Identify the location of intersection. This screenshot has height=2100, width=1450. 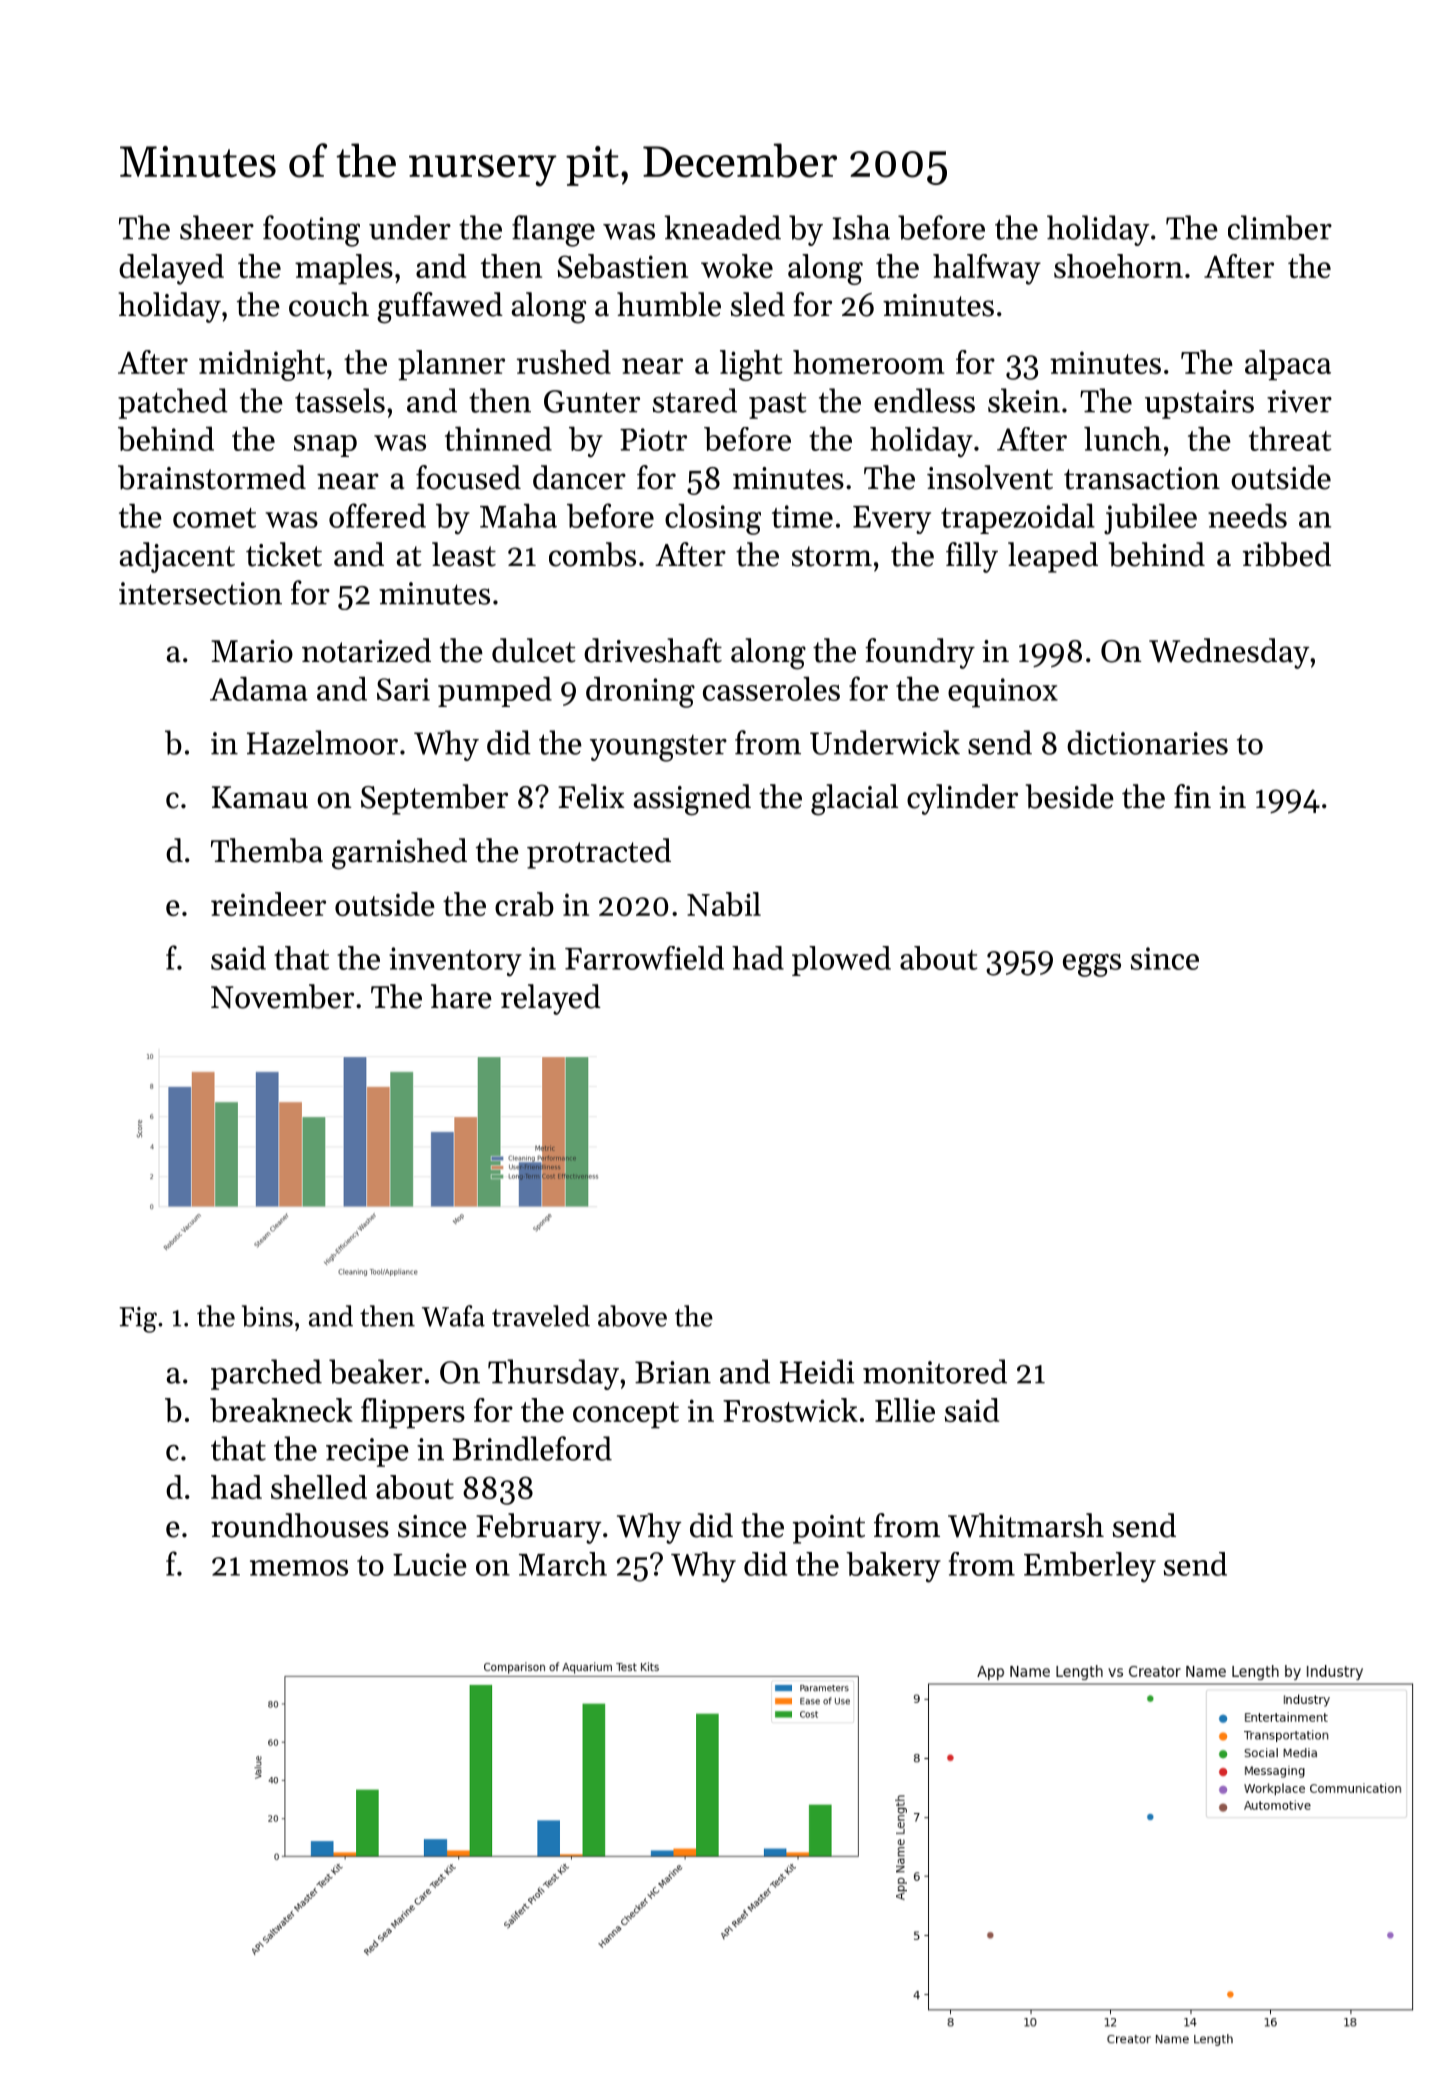
(200, 593).
